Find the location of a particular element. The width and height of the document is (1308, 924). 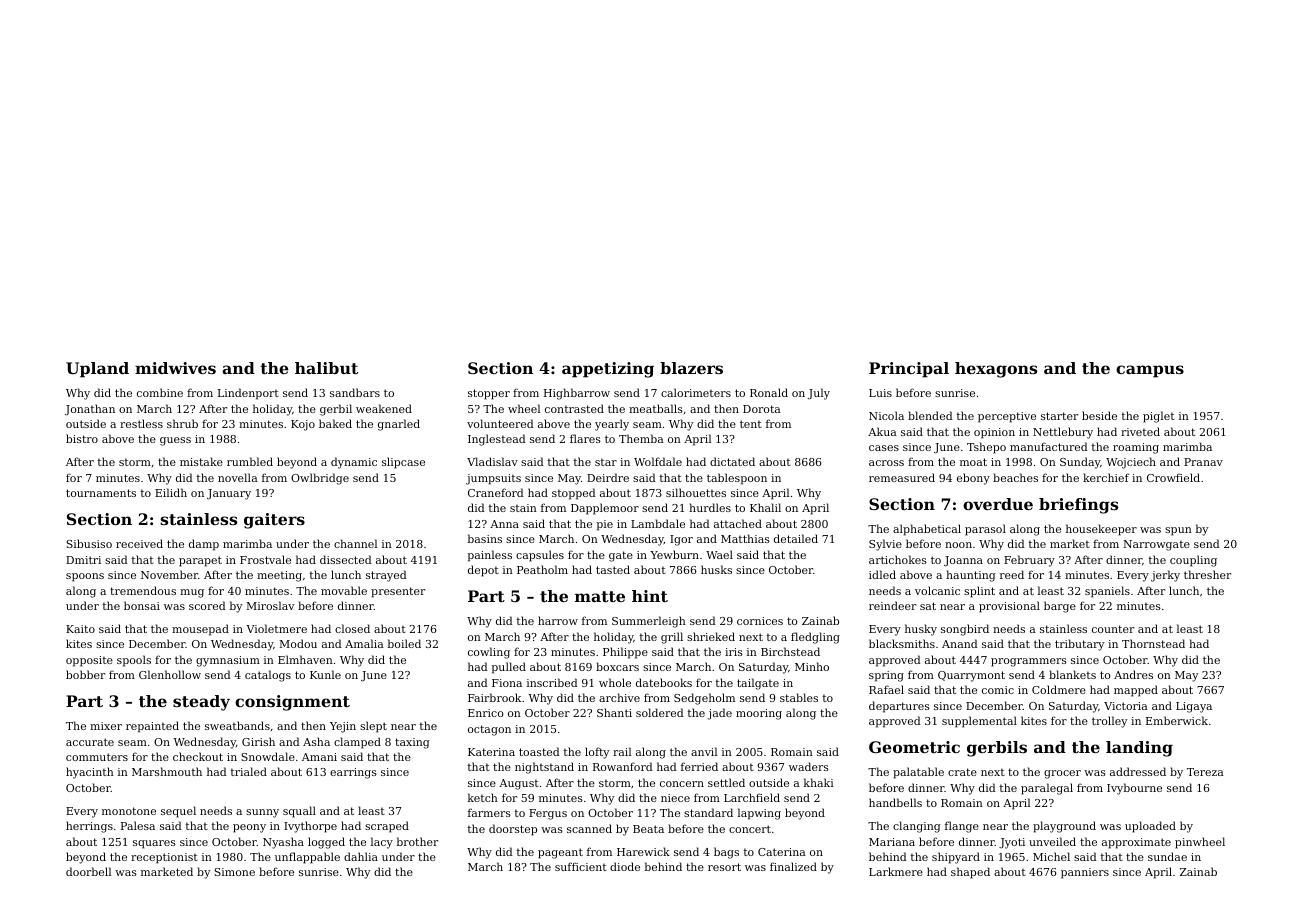

appetizing is located at coordinates (608, 370).
